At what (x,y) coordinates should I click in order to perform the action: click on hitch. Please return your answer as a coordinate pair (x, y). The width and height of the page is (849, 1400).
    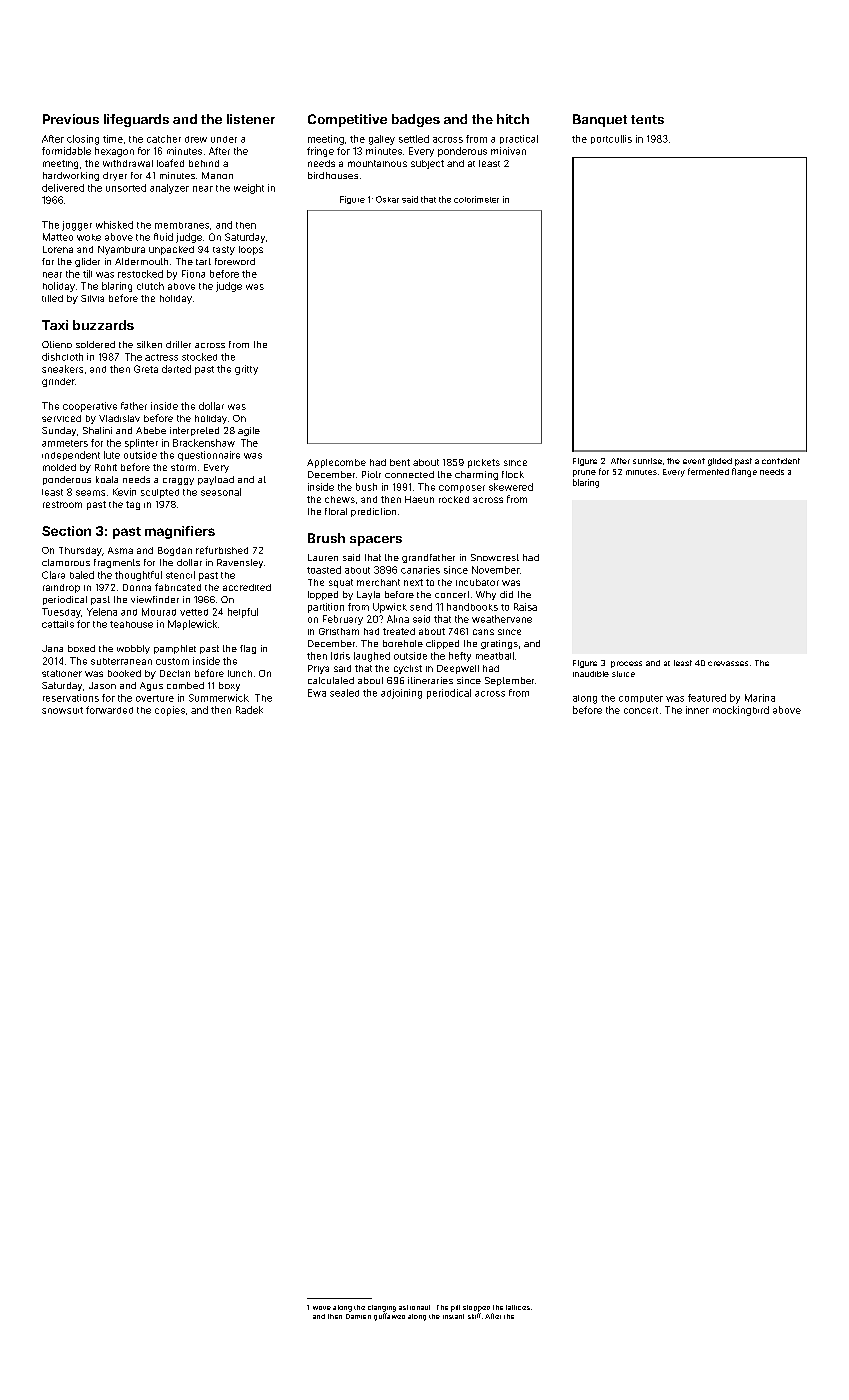
    Looking at the image, I should click on (513, 119).
